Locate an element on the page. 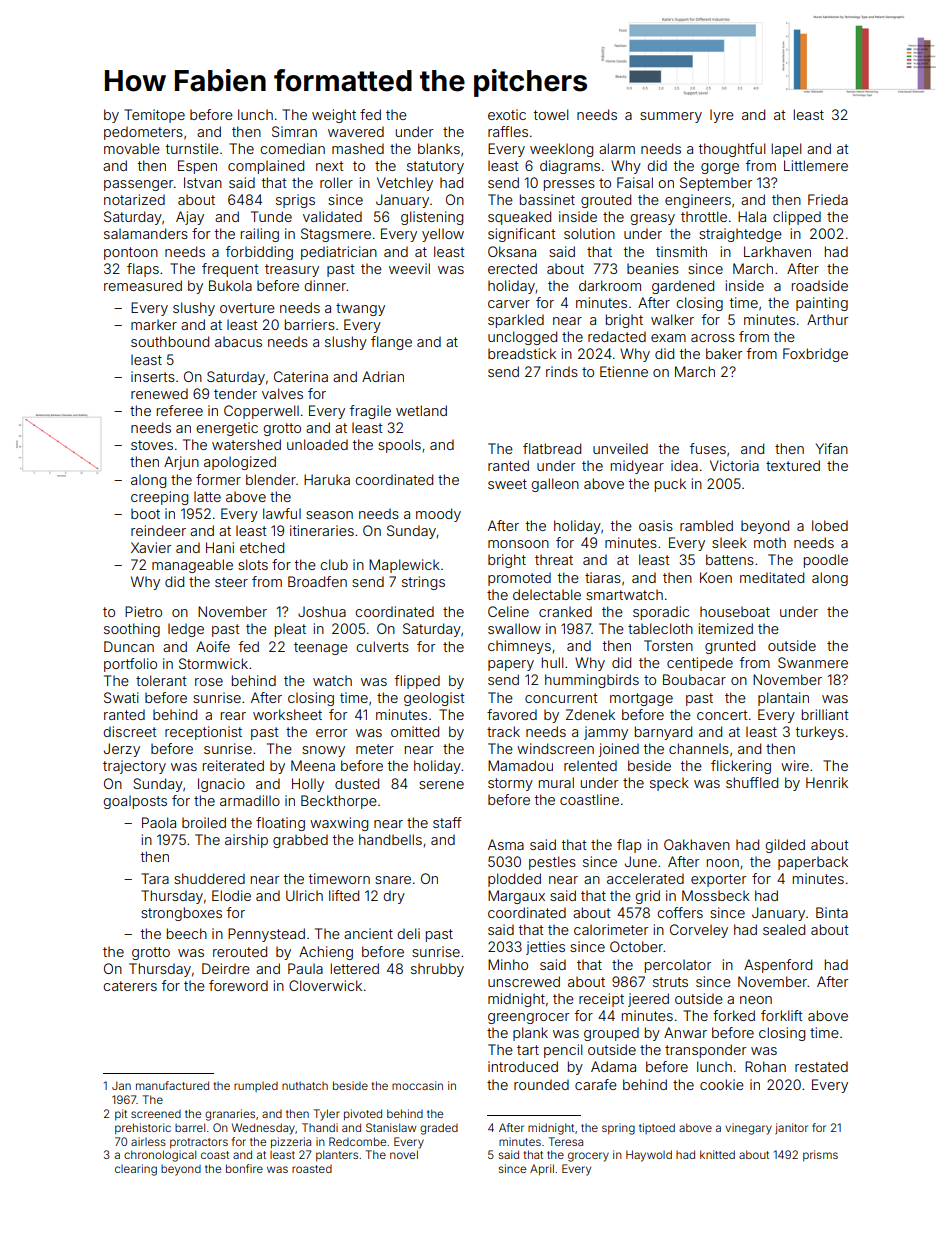  clearing is located at coordinates (136, 1170).
